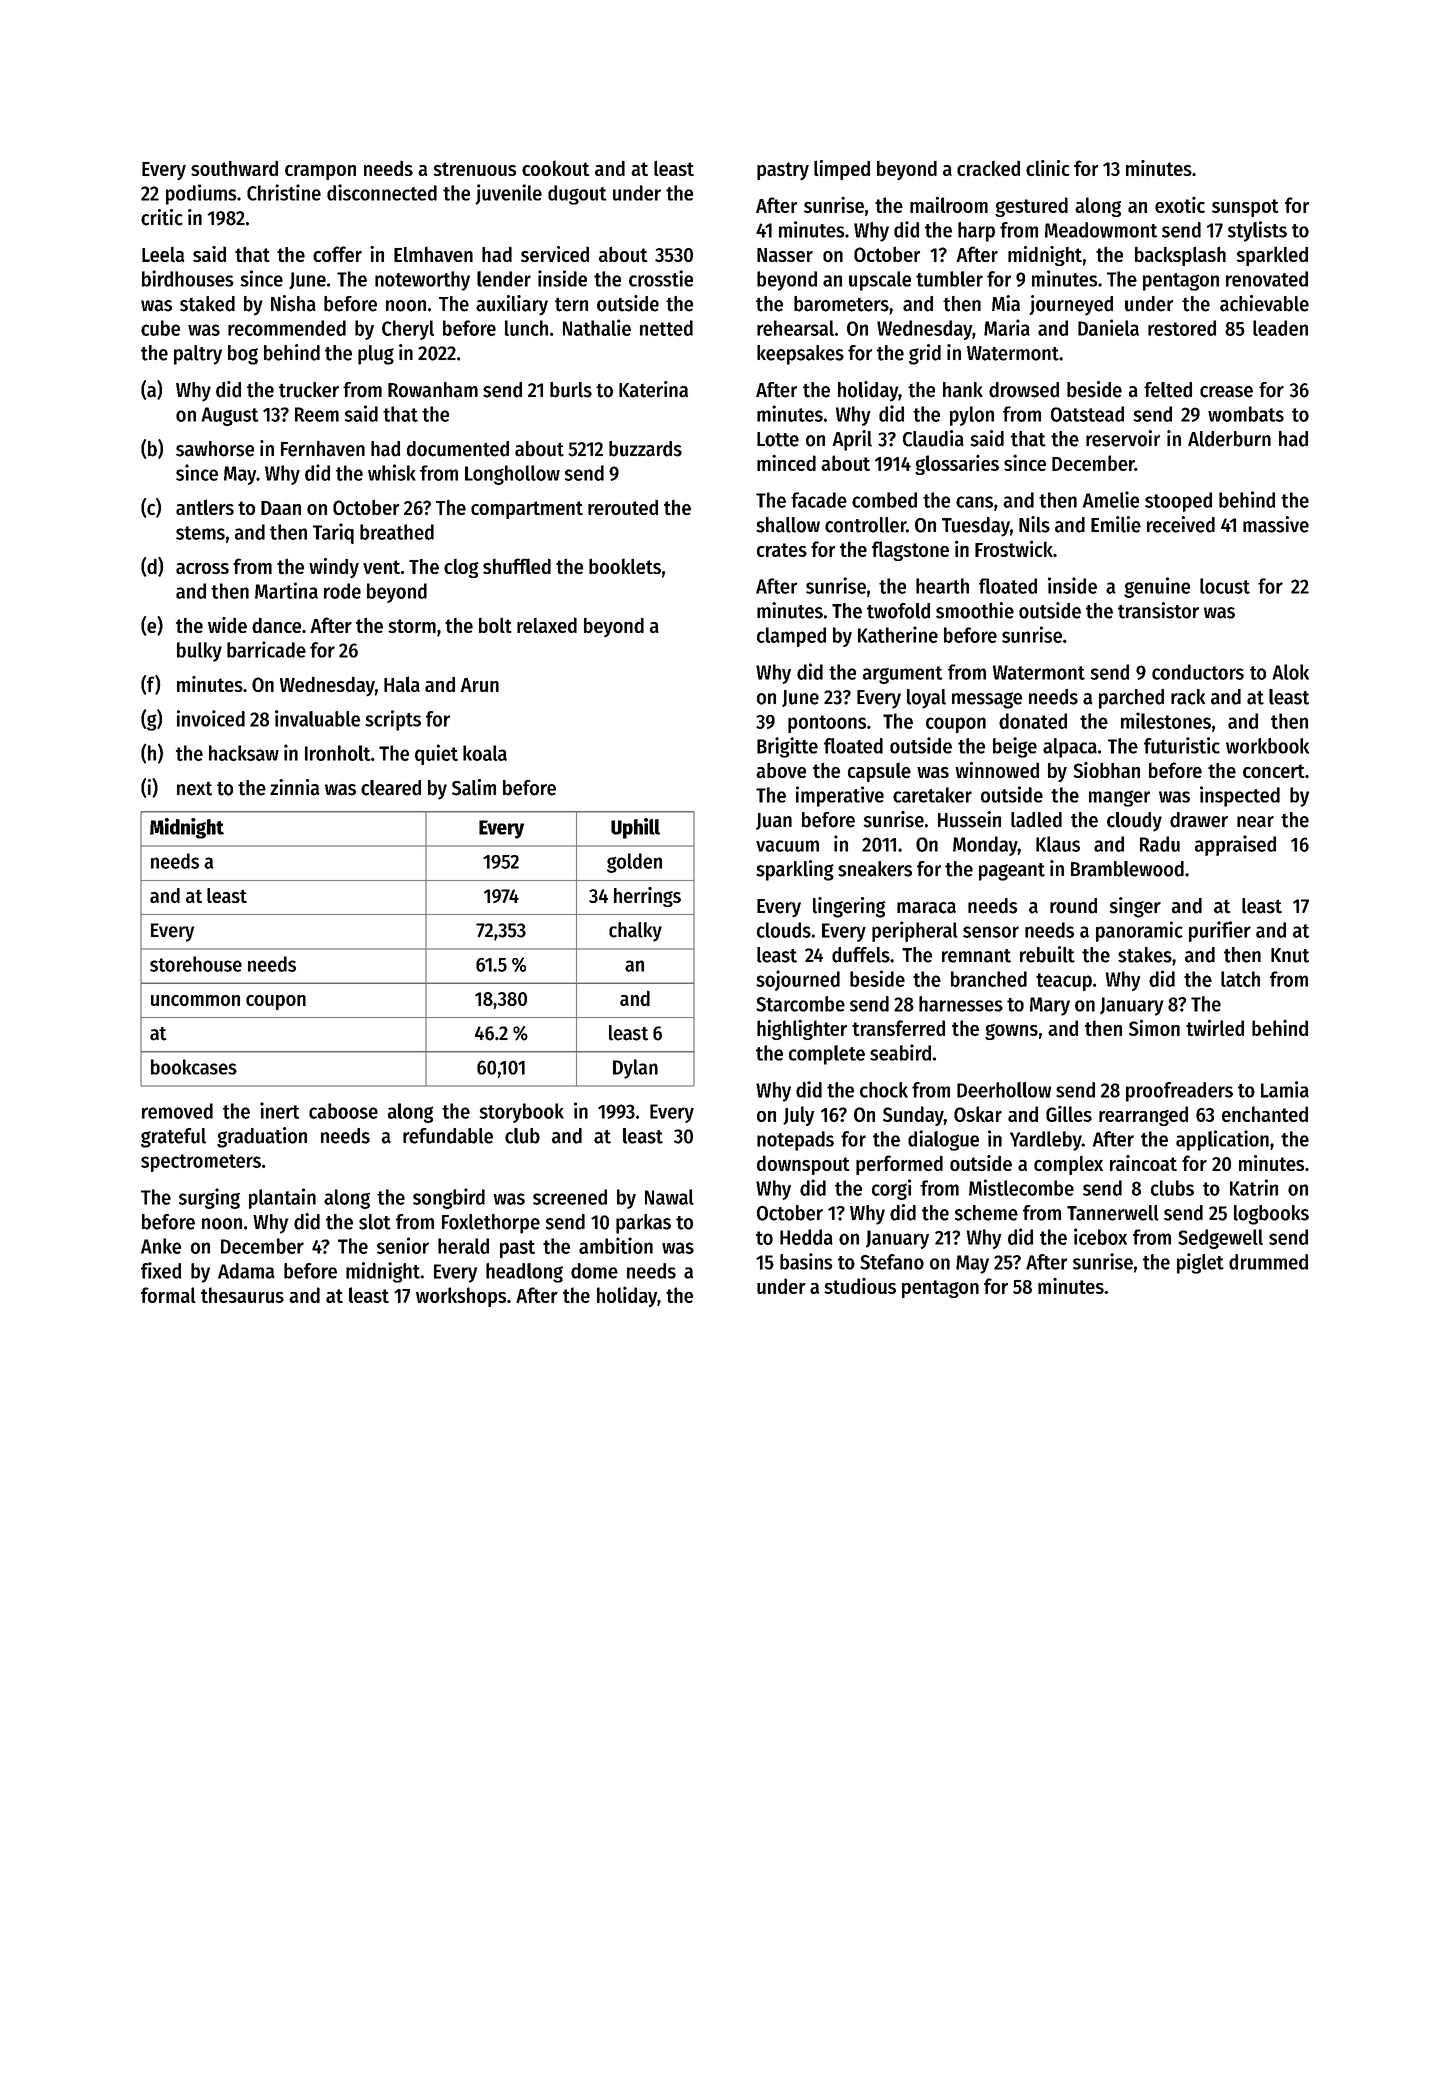 The width and height of the screenshot is (1450, 2100). Describe the element at coordinates (1245, 208) in the screenshot. I see `sunspot` at that location.
